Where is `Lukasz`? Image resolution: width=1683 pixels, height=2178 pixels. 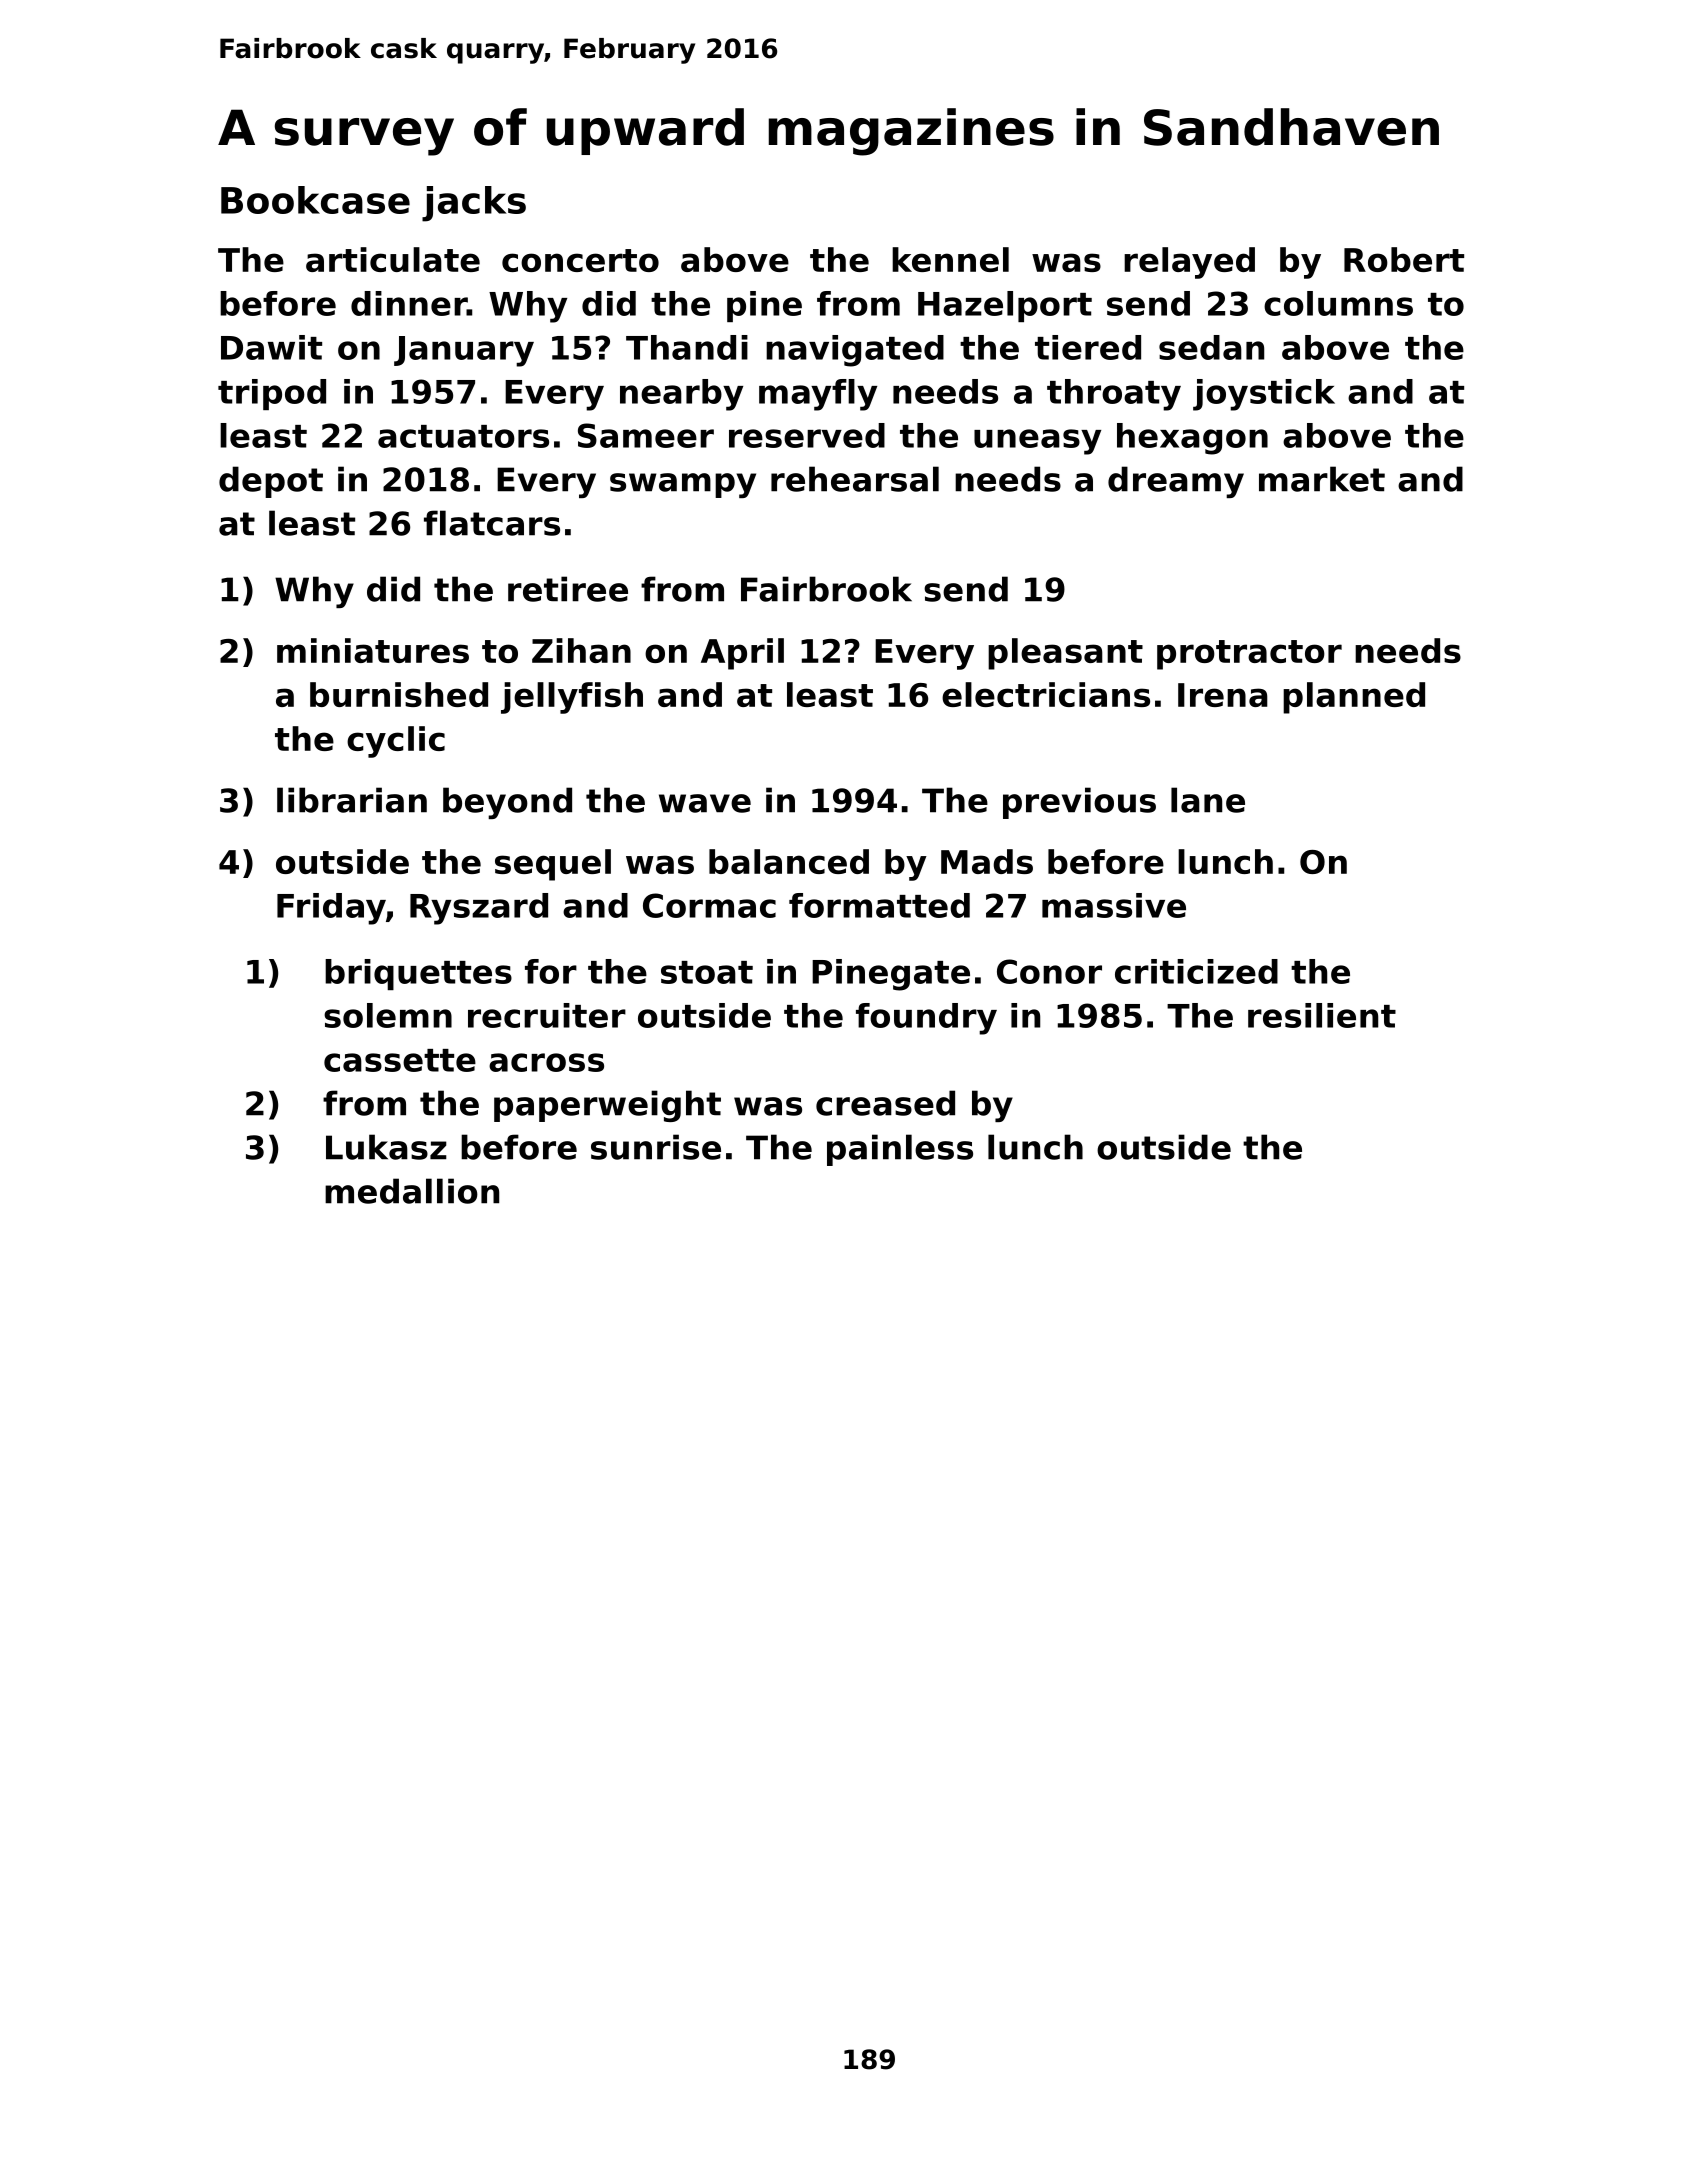
Lukasz is located at coordinates (386, 1147).
